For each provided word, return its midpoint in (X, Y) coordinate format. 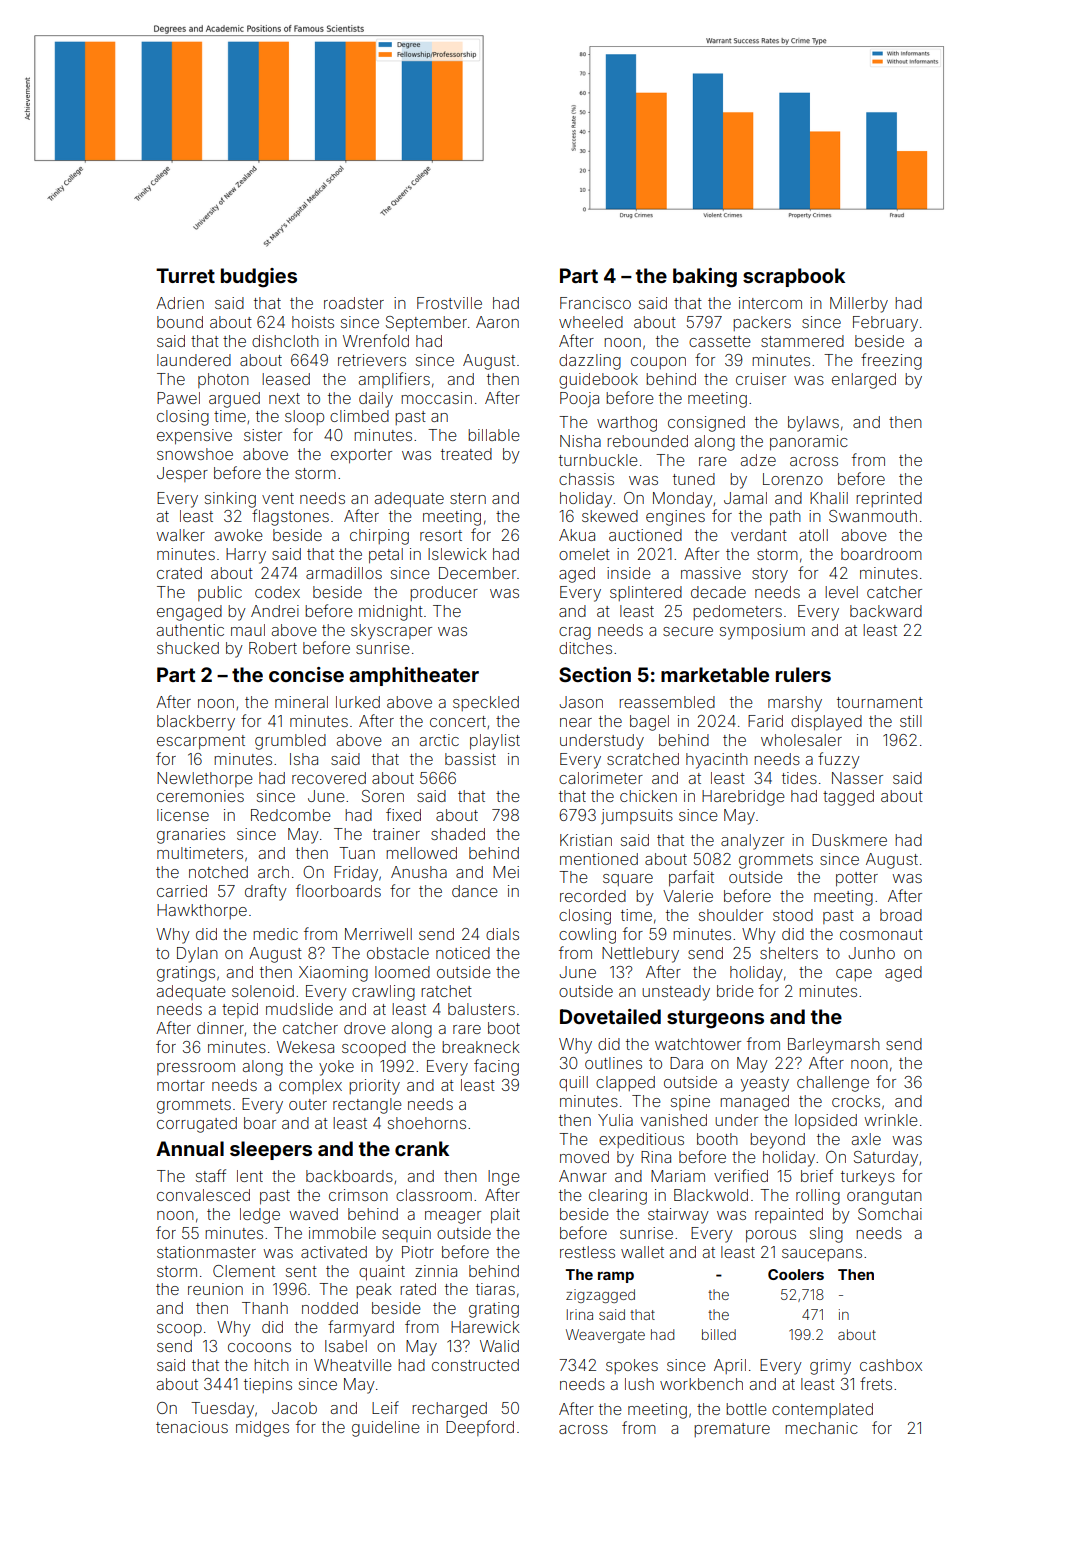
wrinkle (891, 1120)
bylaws (813, 424)
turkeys (868, 1178)
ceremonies (200, 796)
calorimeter (601, 778)
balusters (481, 1009)
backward (886, 611)
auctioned (645, 535)
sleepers (271, 1150)
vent (278, 498)
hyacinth (717, 761)
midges (262, 1429)
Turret (185, 275)
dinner (221, 1029)
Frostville (449, 303)
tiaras (495, 1289)
